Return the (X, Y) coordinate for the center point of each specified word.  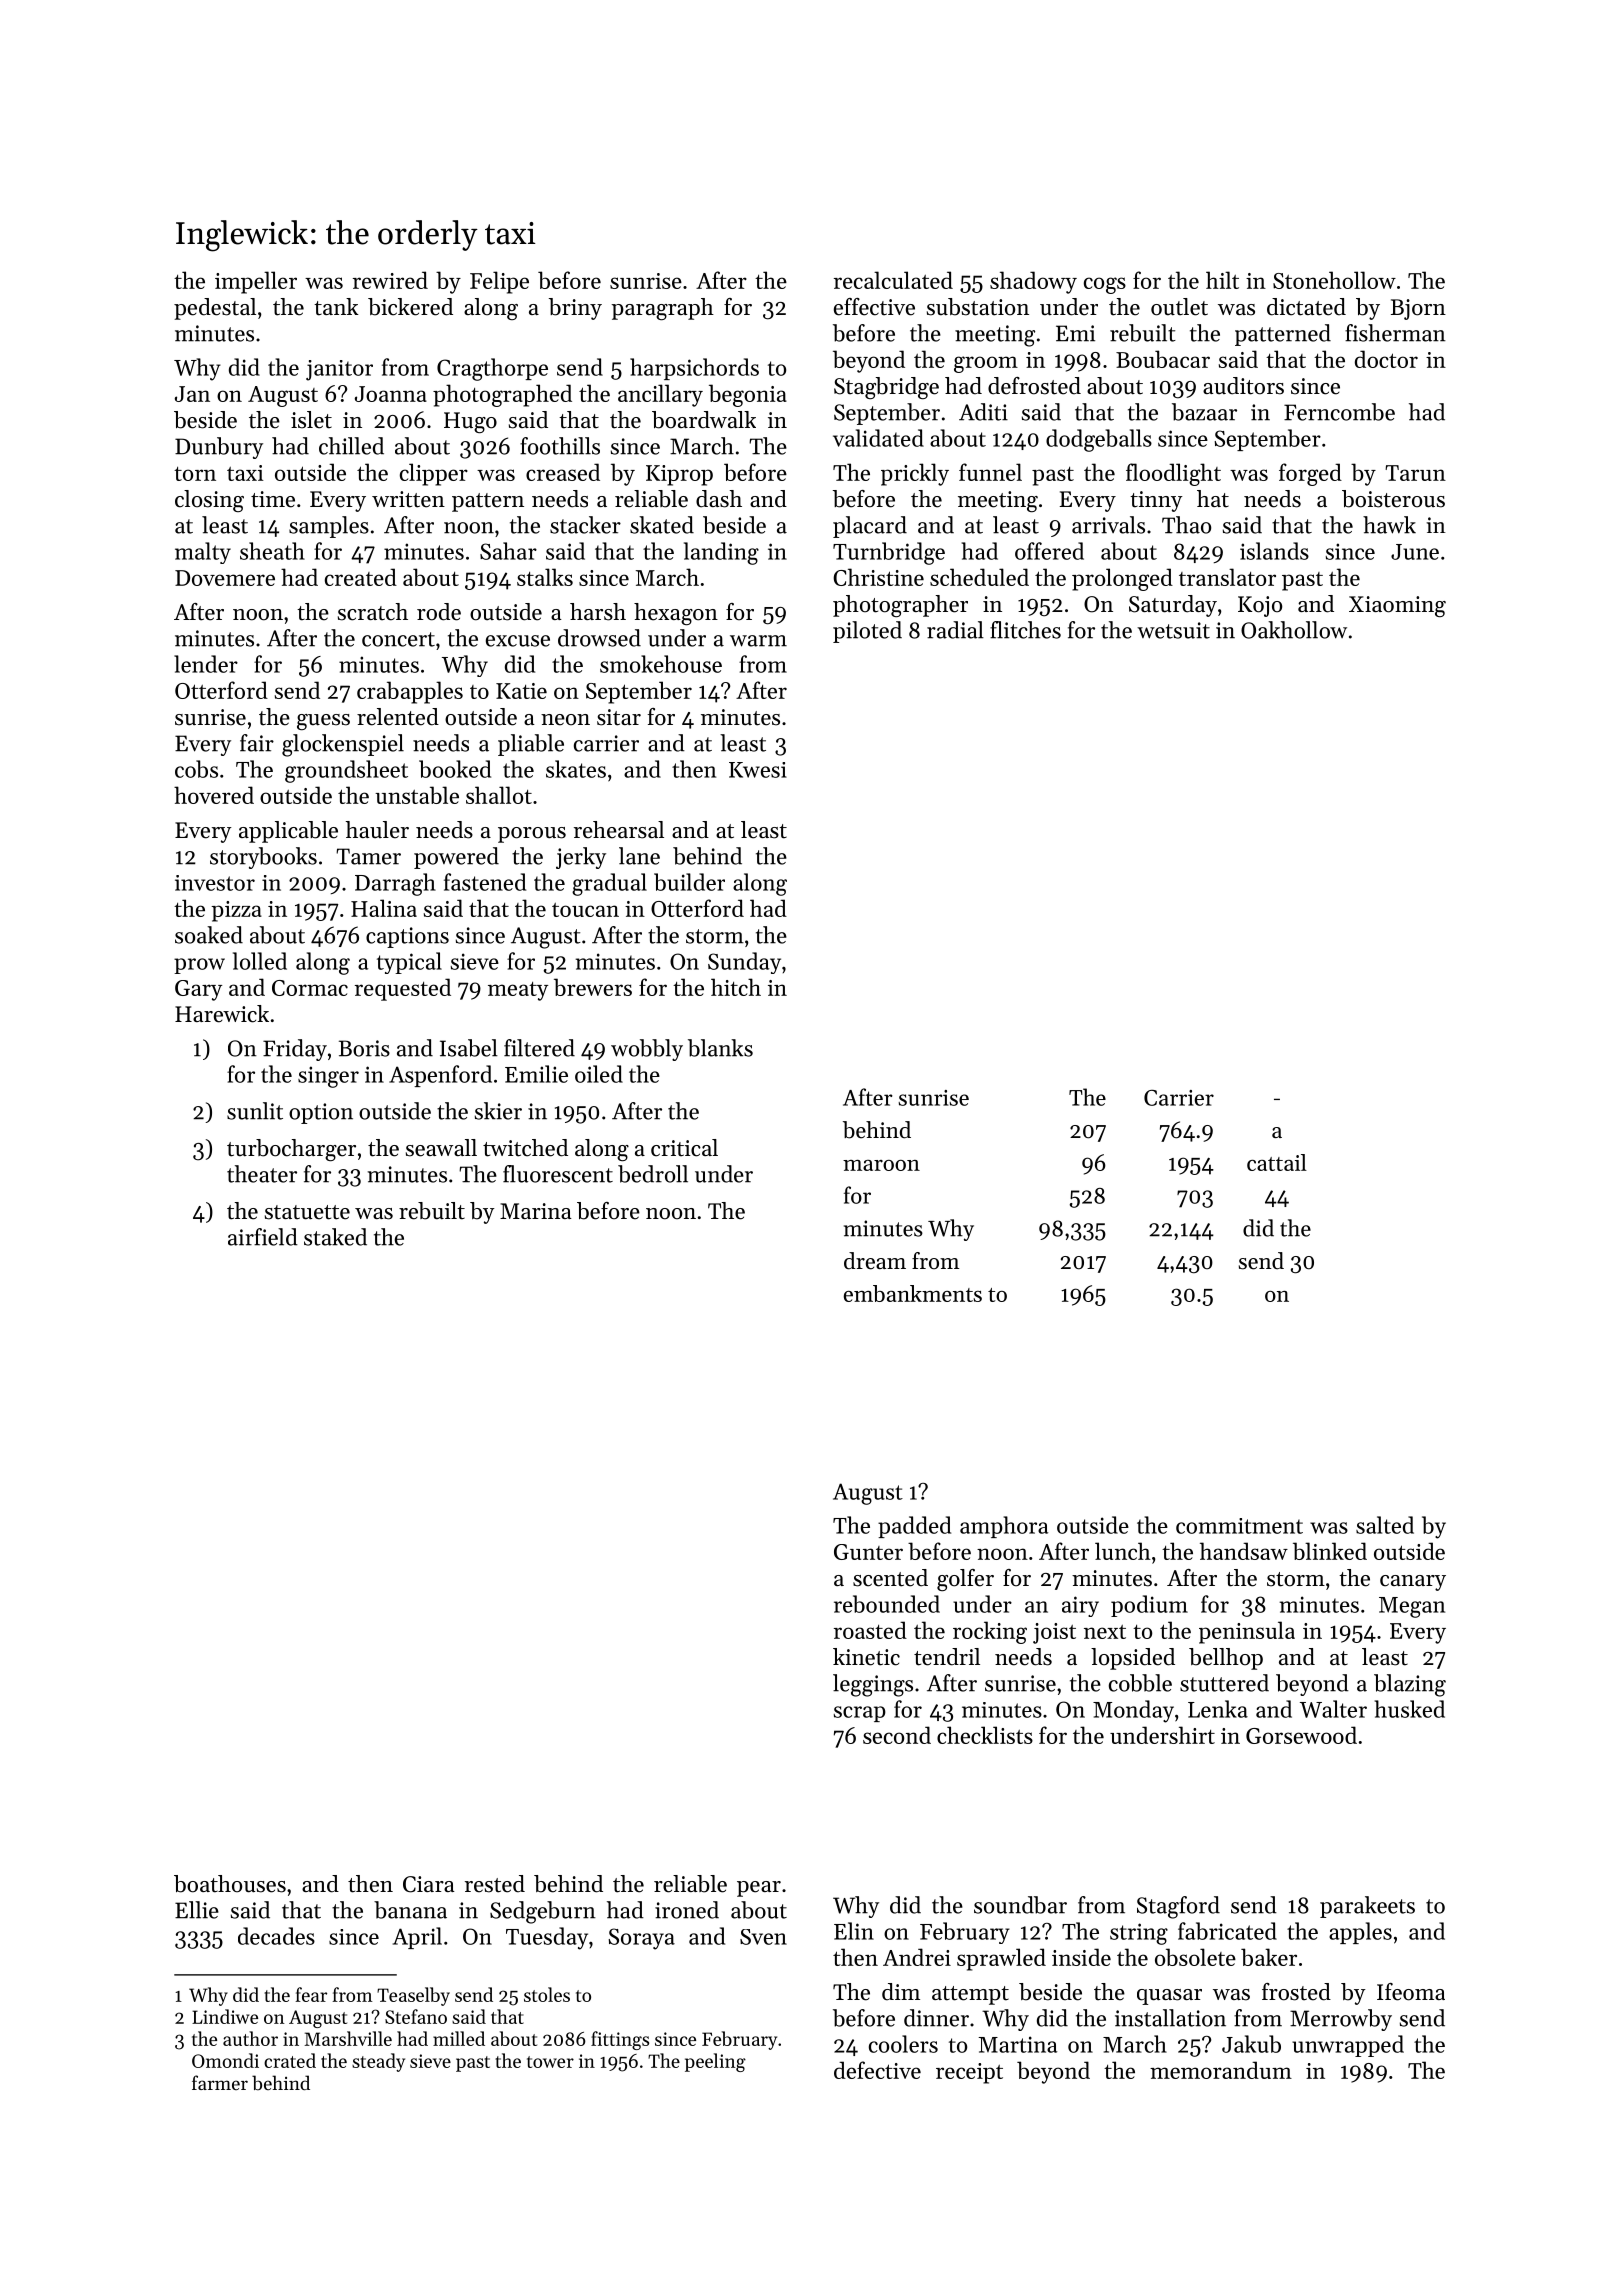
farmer (220, 2082)
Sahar (508, 551)
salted (1385, 1525)
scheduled (979, 577)
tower (550, 2062)
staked (335, 1237)
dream (875, 1261)
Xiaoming (1397, 606)
